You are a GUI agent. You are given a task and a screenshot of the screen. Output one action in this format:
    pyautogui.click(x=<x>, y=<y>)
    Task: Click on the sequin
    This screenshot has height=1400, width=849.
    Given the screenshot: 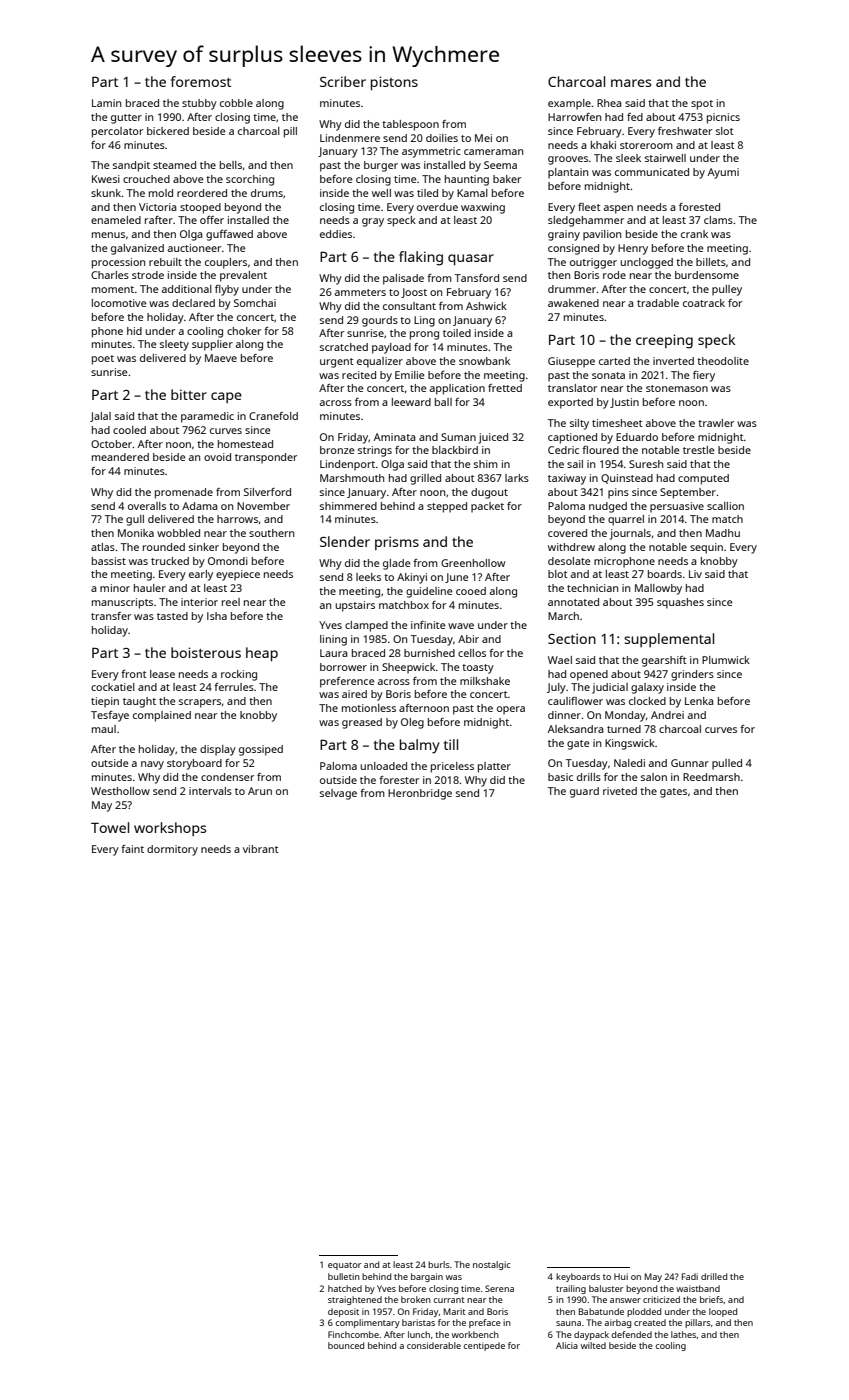 What is the action you would take?
    pyautogui.click(x=706, y=548)
